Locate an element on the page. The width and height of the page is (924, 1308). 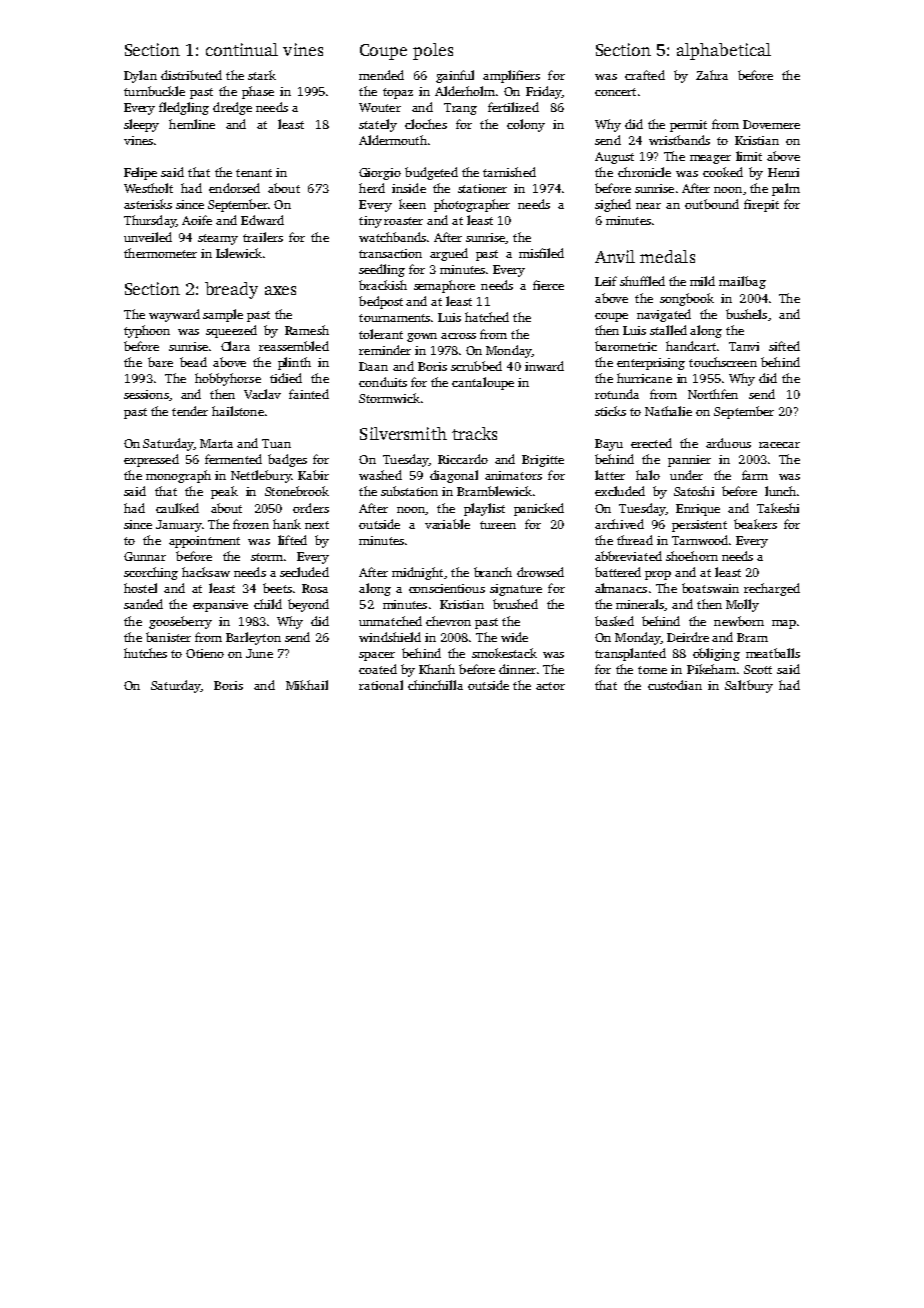
drowsed is located at coordinates (540, 572).
